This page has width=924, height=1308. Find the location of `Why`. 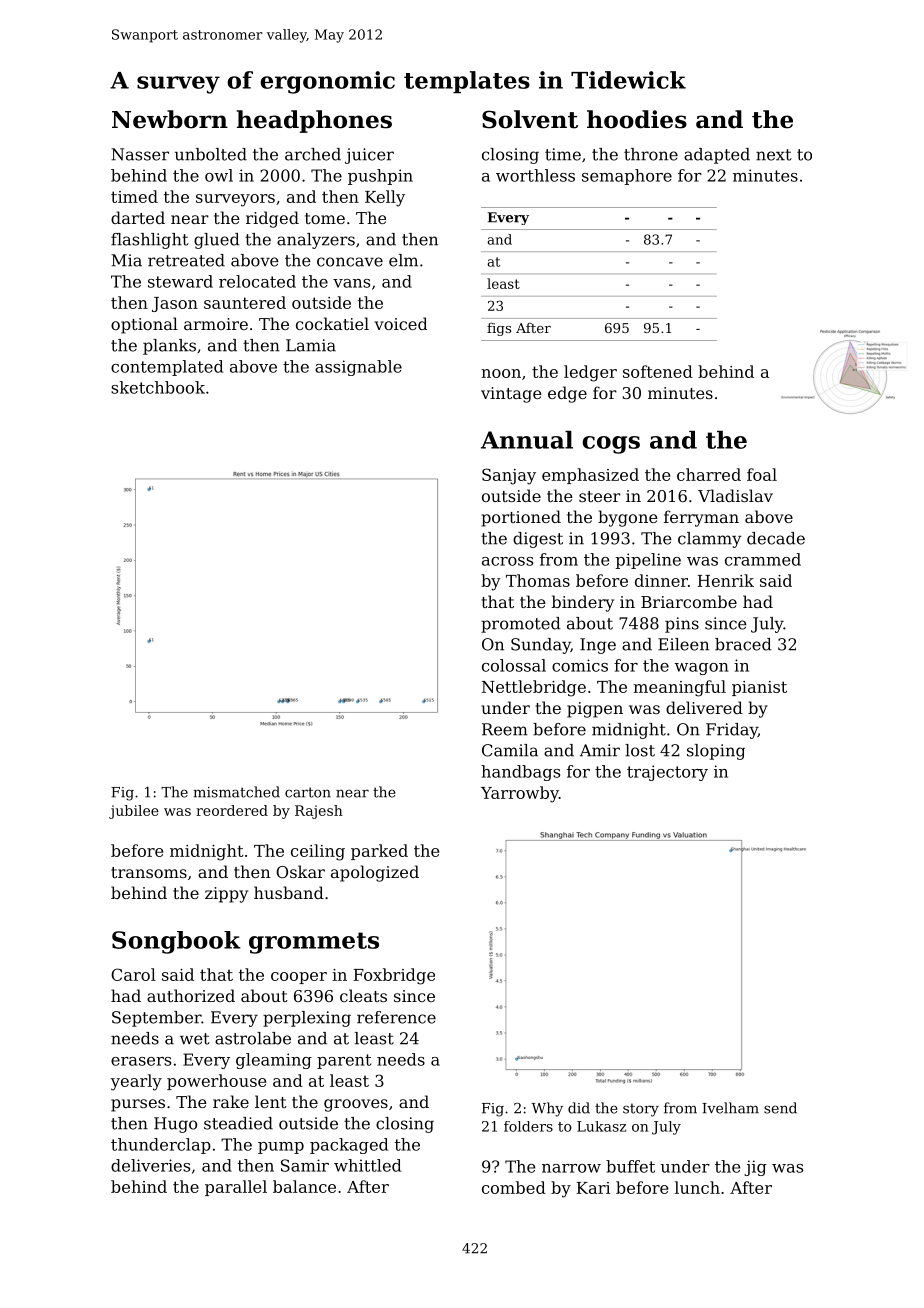

Why is located at coordinates (547, 1109).
